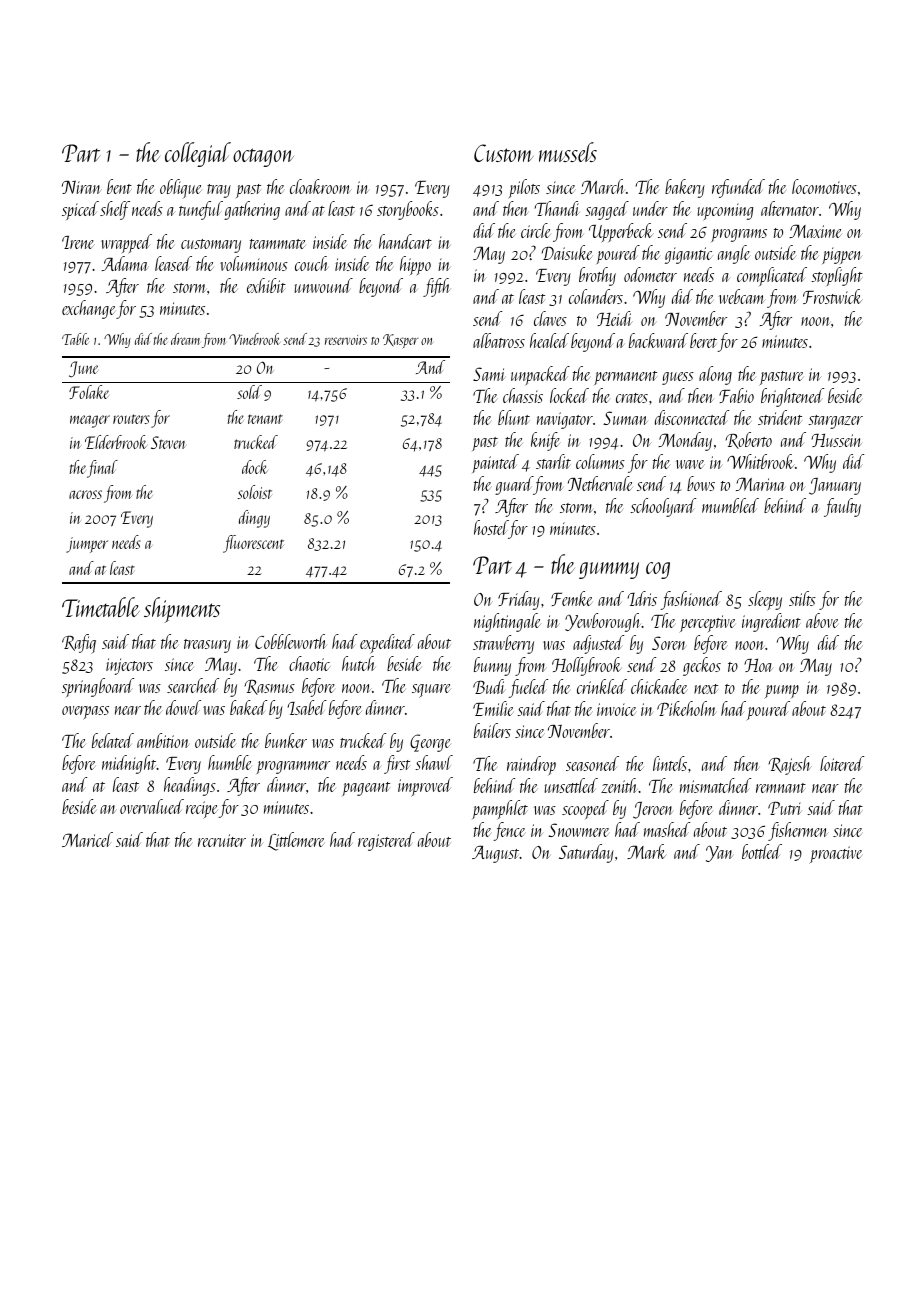 Image resolution: width=924 pixels, height=1314 pixels. I want to click on cloakroom, so click(320, 186).
